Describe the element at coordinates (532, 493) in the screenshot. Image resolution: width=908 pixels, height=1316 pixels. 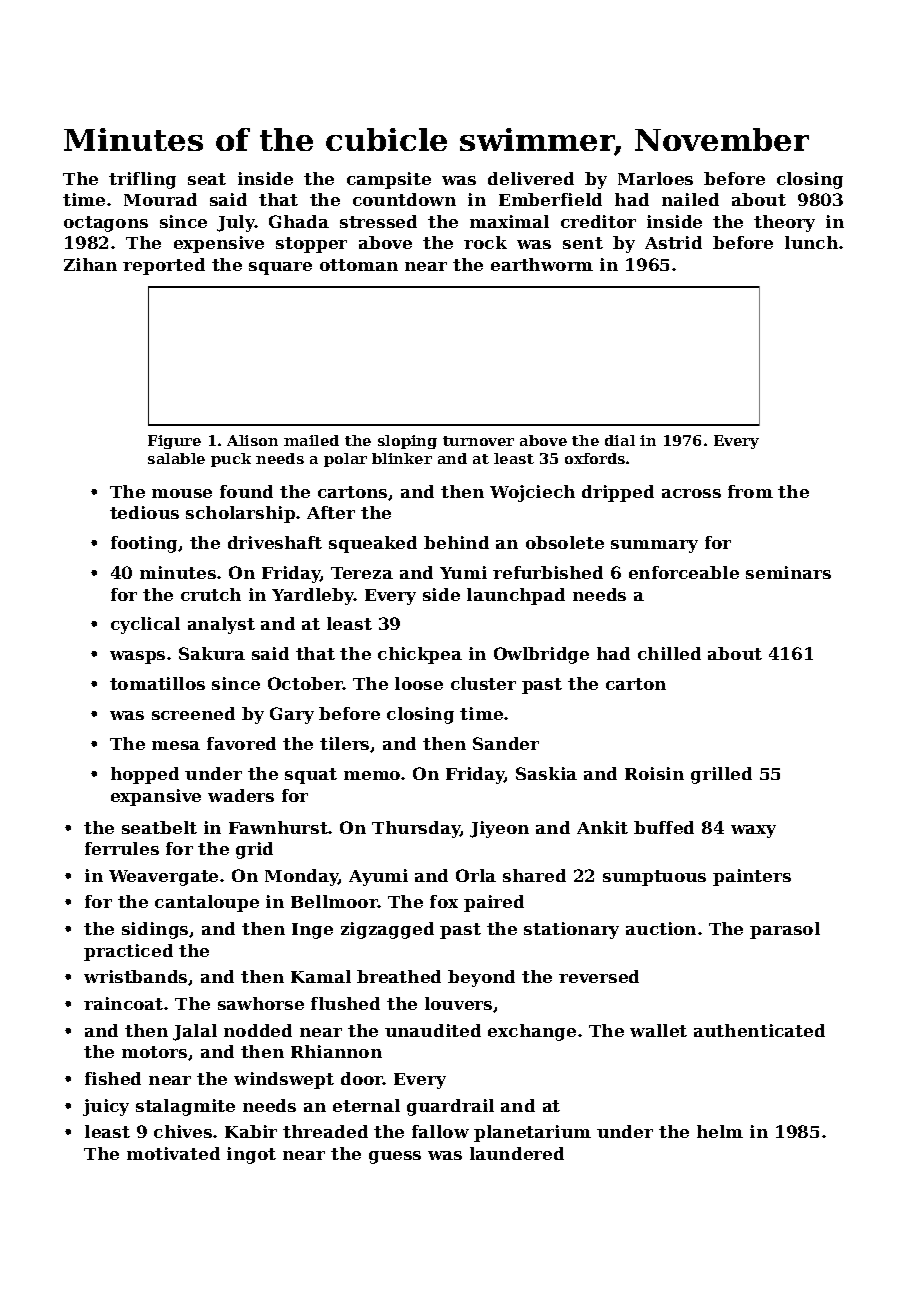
I see `Wojciech` at that location.
